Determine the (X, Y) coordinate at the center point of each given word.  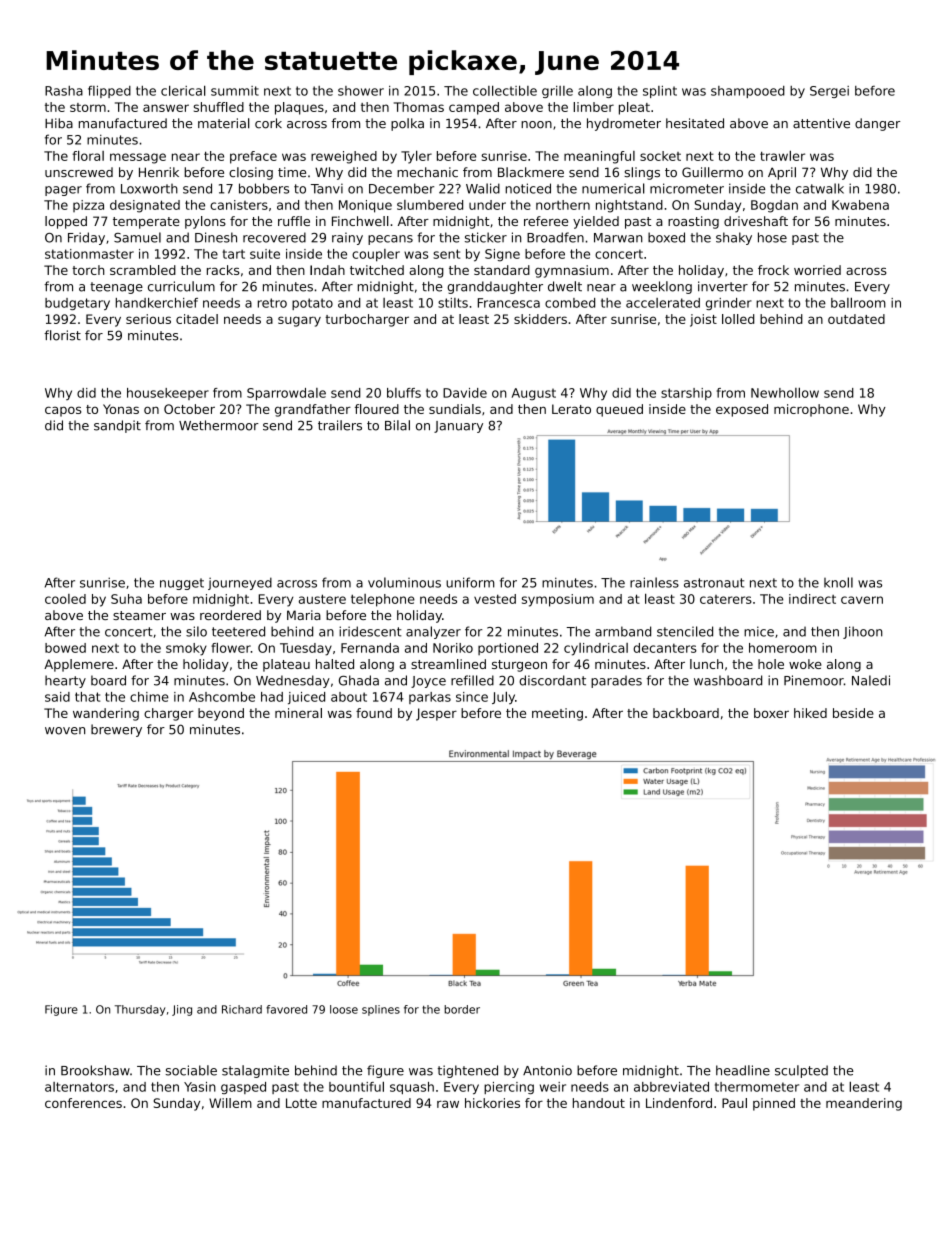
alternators (79, 1087)
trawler (782, 155)
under (487, 205)
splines (381, 1010)
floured (377, 409)
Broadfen (555, 237)
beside (853, 713)
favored (286, 1009)
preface (253, 157)
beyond (221, 714)
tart (234, 254)
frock (773, 270)
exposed (742, 410)
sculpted (801, 1071)
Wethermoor (219, 425)
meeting (557, 714)
